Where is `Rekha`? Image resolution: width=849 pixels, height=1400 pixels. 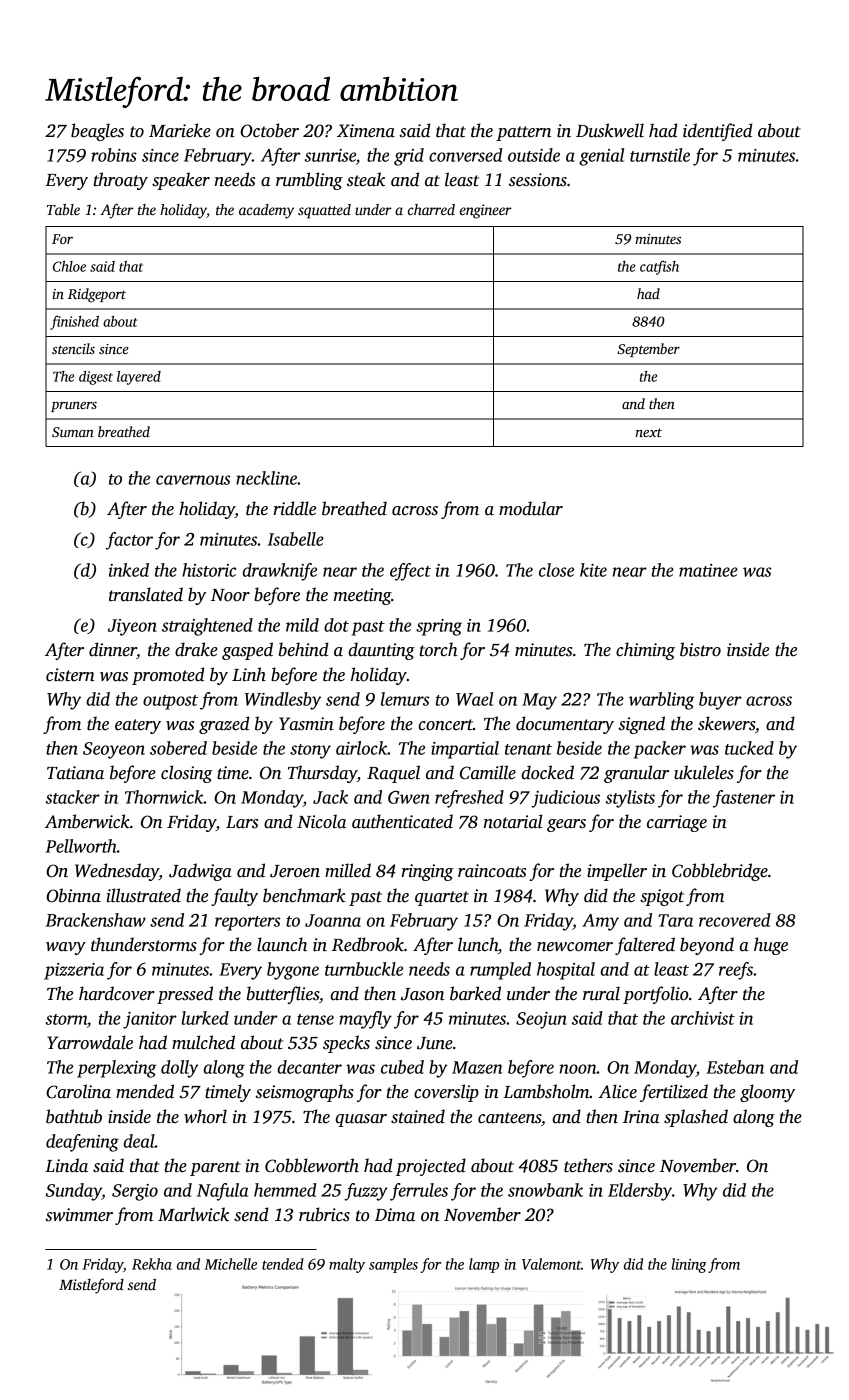
Rekha is located at coordinates (152, 1264).
